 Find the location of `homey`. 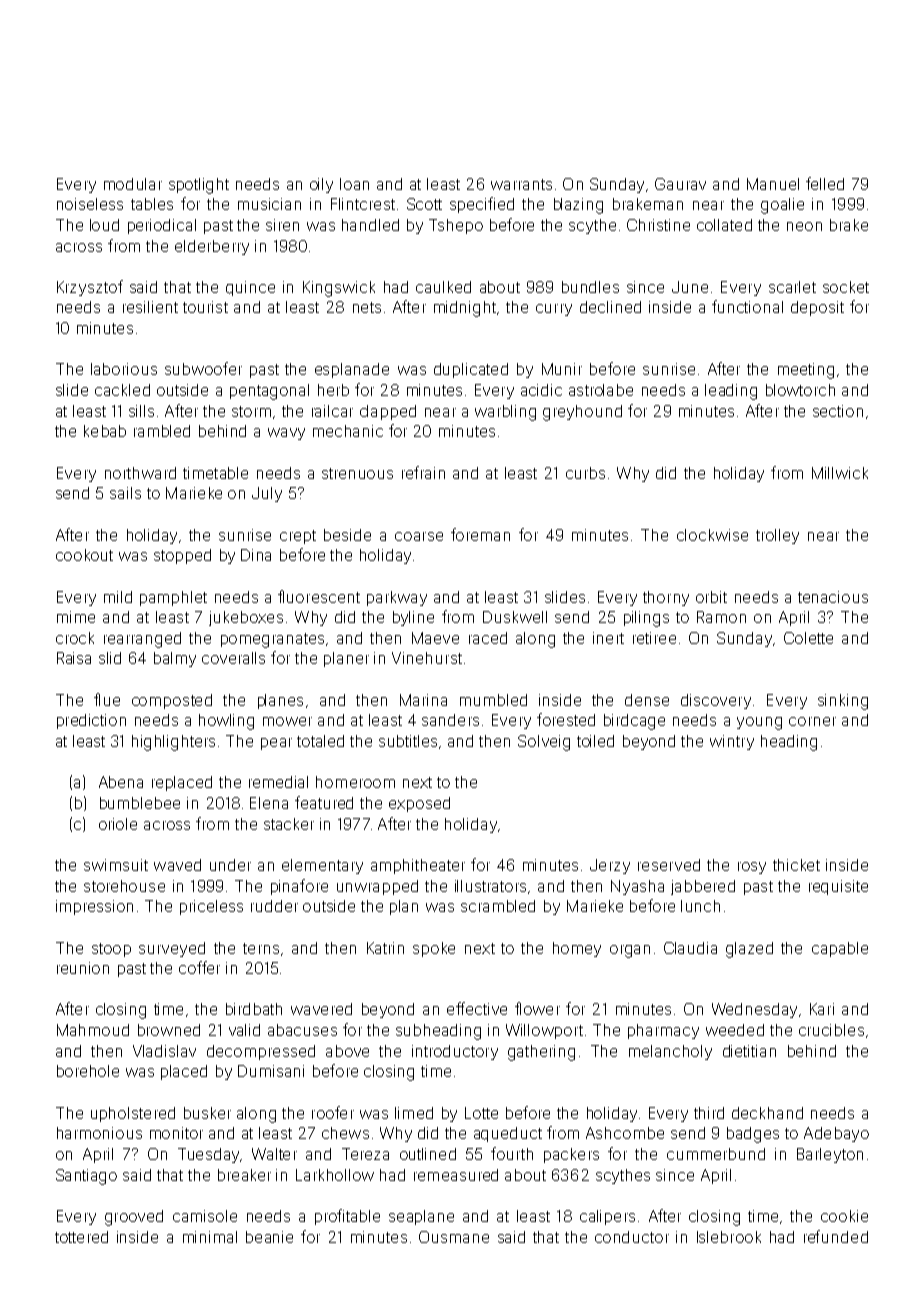

homey is located at coordinates (577, 949).
